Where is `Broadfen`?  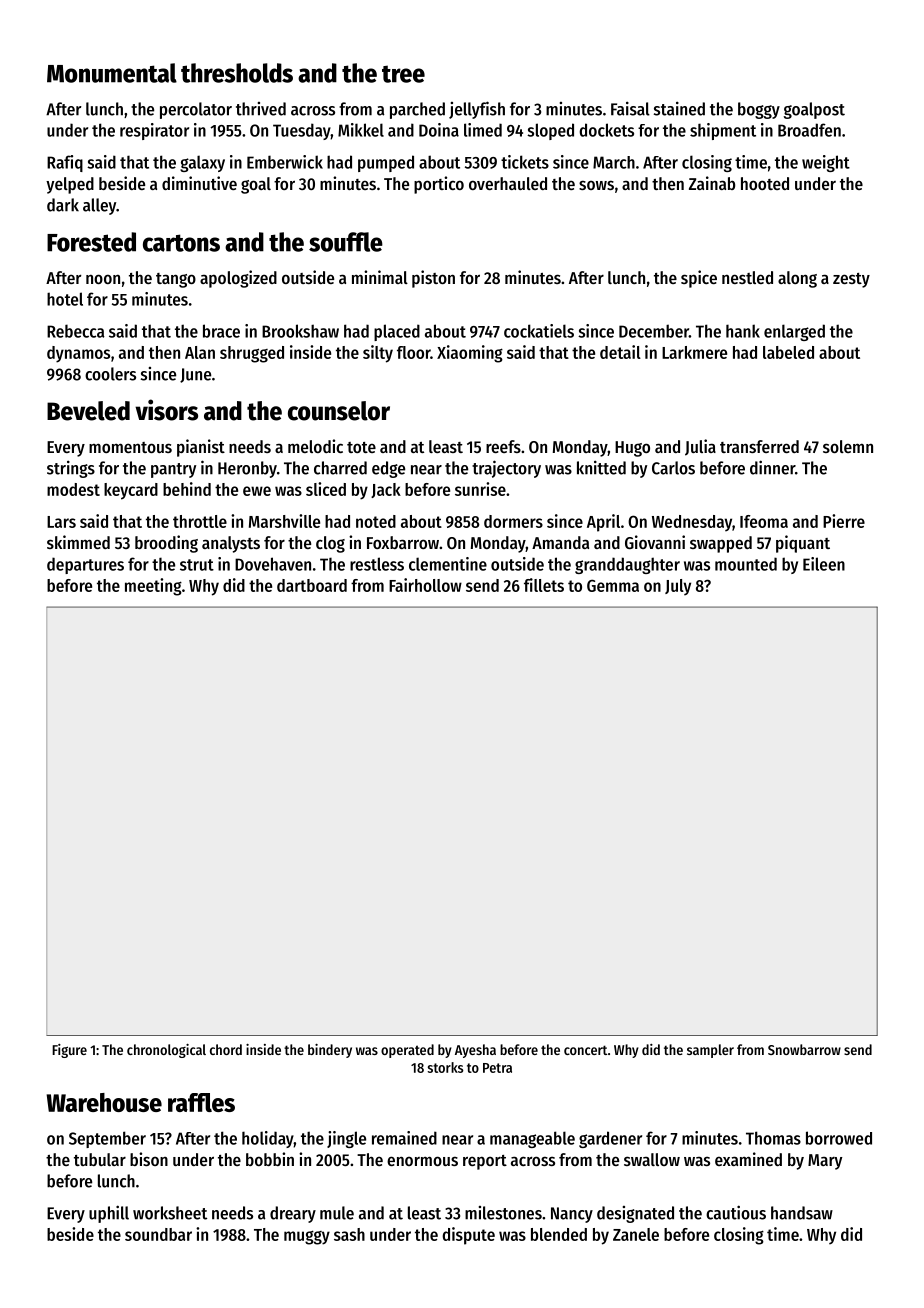
Broadfen is located at coordinates (809, 130).
